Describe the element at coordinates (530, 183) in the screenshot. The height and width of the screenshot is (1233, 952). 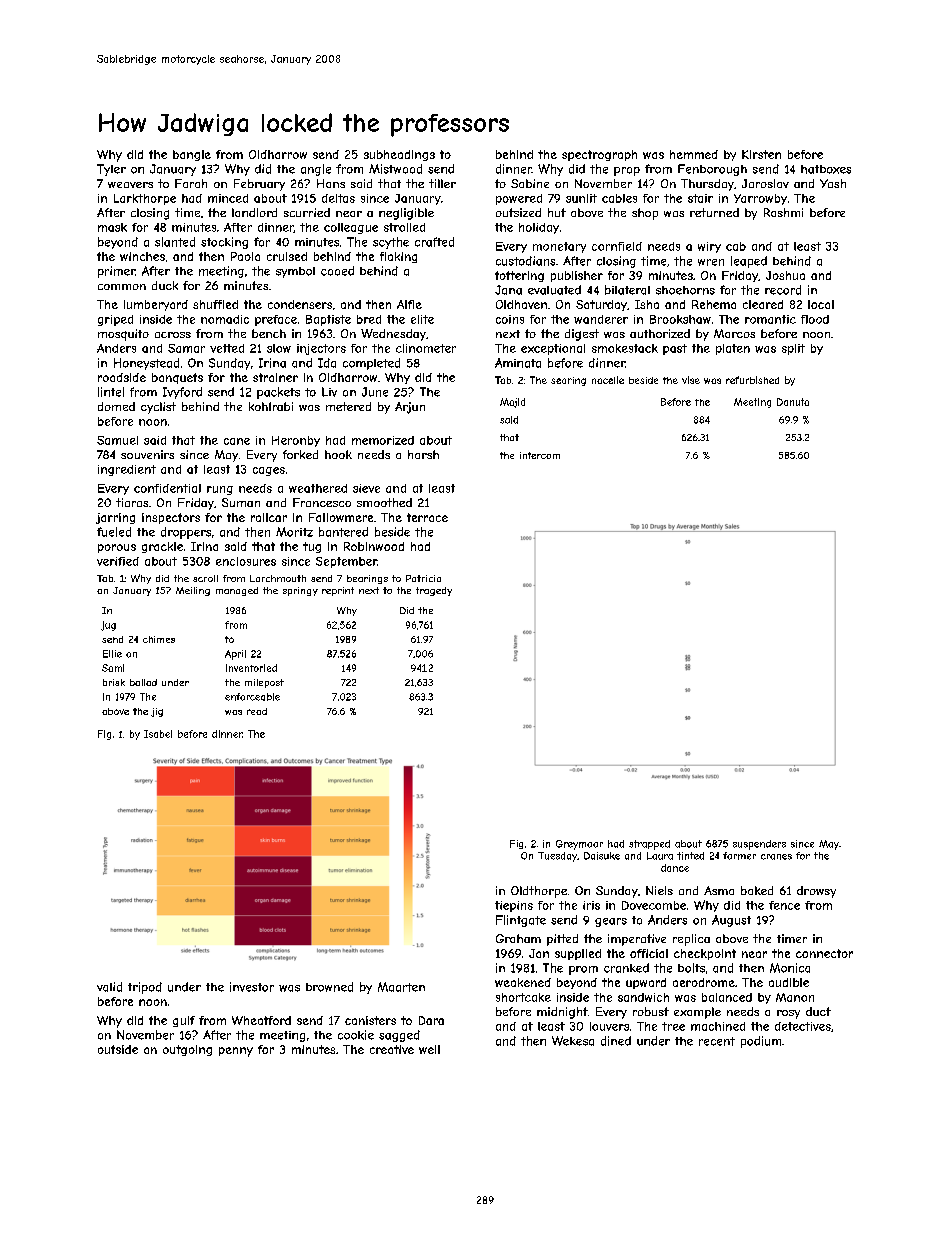
I see `Sabine` at that location.
